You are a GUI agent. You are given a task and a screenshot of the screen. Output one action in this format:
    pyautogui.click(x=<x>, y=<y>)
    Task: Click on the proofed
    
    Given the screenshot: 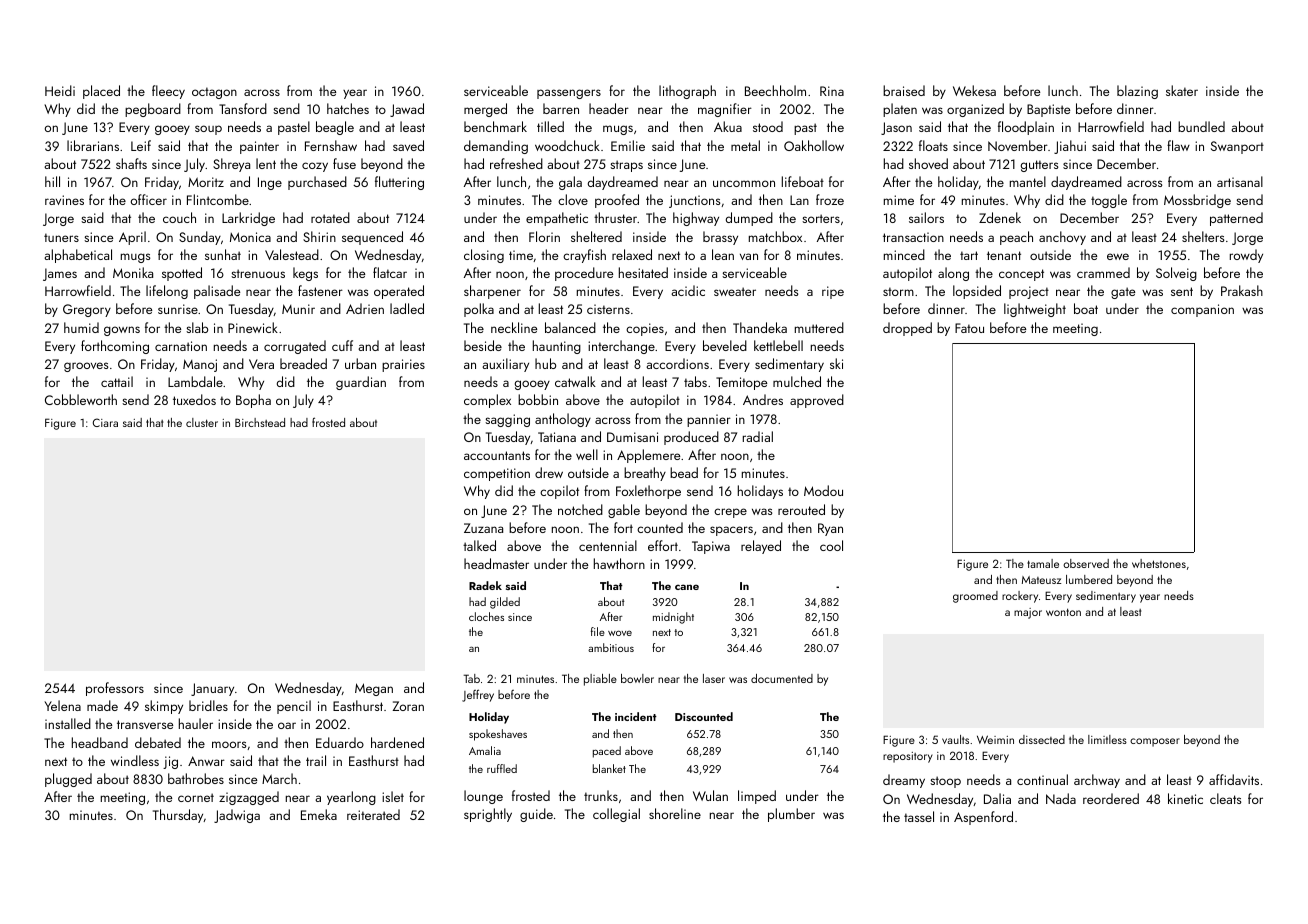 What is the action you would take?
    pyautogui.click(x=617, y=201)
